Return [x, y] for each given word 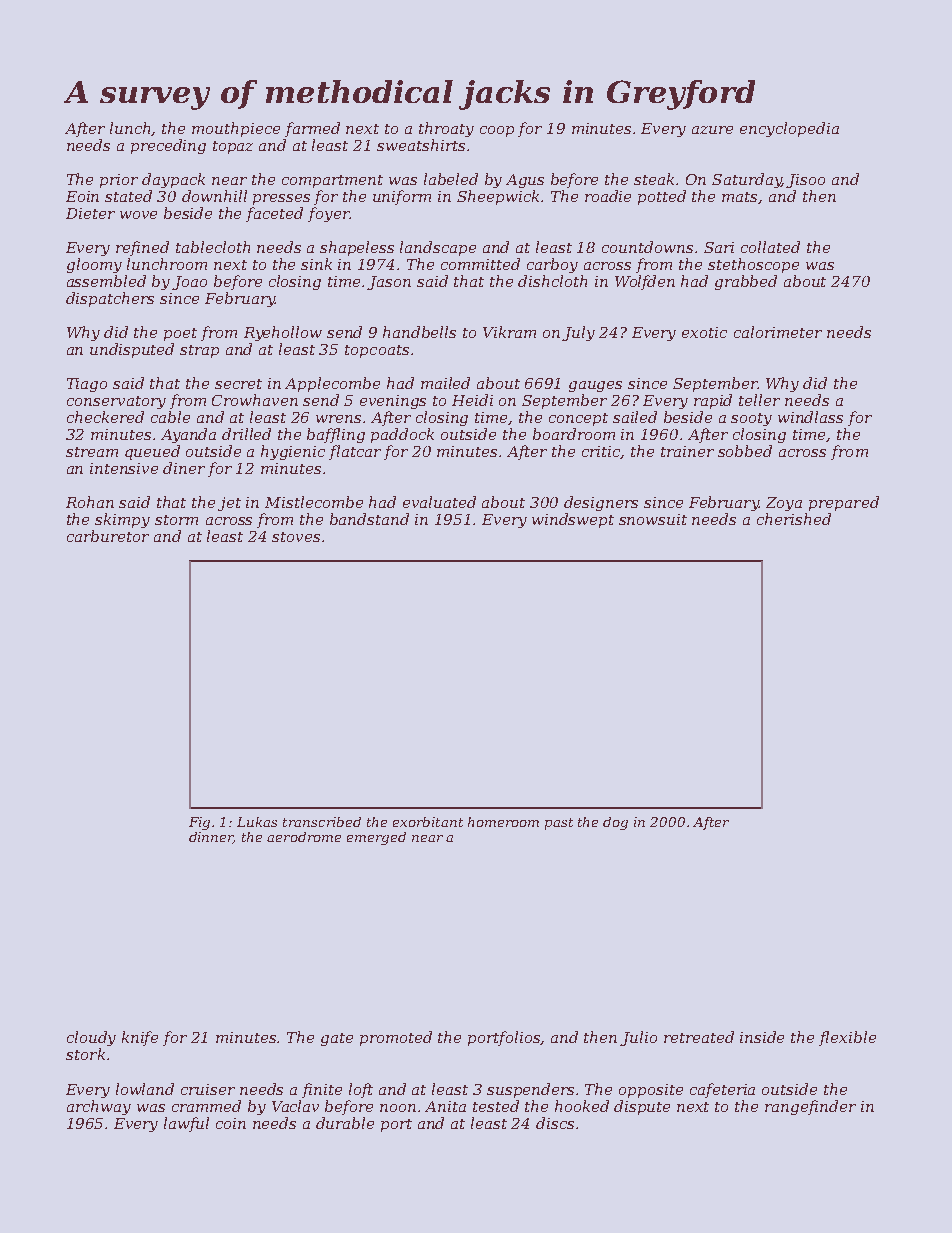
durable [345, 1123]
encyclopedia [789, 129]
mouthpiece [236, 129]
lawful [186, 1124]
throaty [446, 129]
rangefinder [810, 1107]
